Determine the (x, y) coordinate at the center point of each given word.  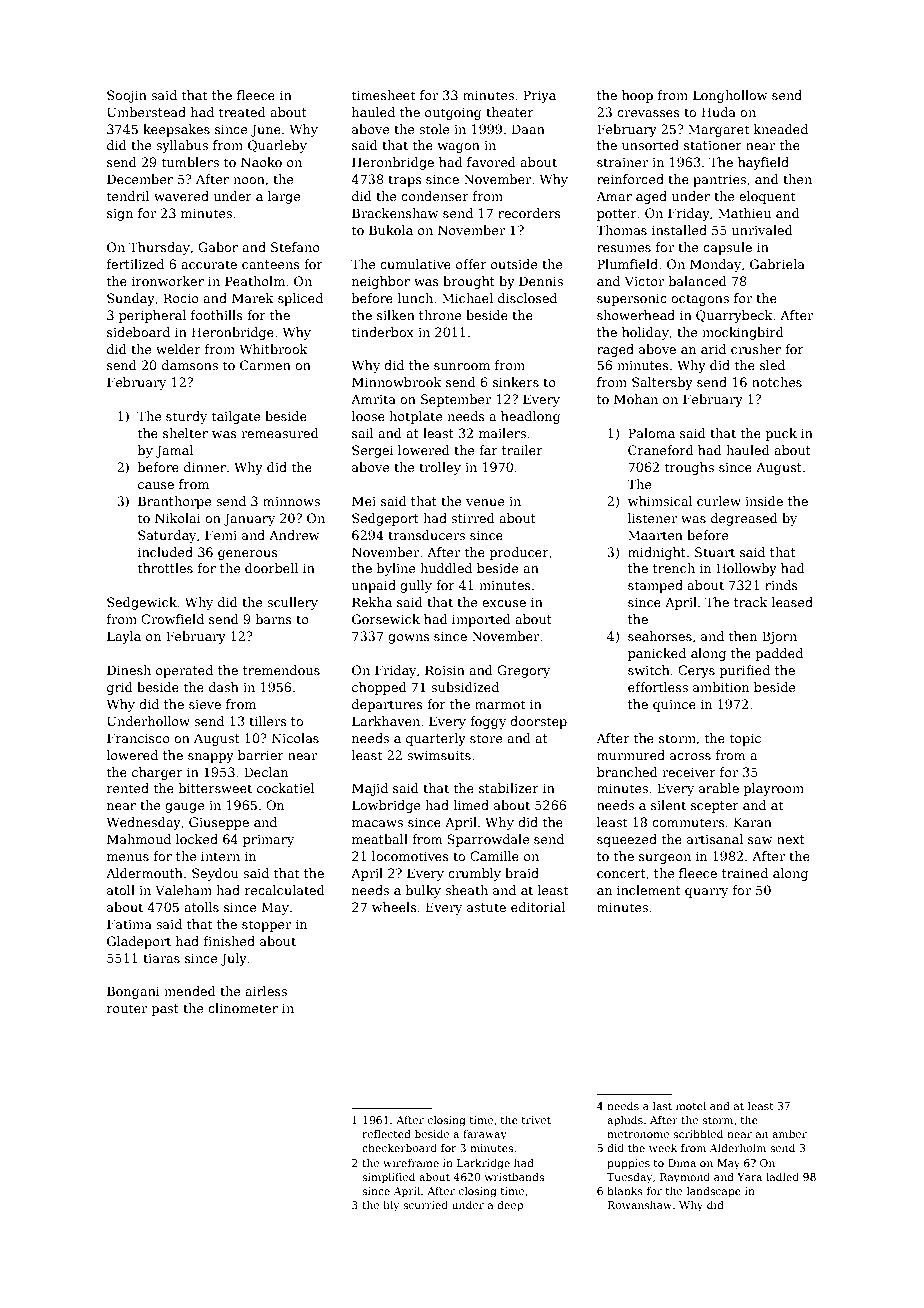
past (165, 1010)
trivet (536, 1120)
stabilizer (509, 788)
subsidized (465, 687)
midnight (657, 553)
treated (242, 112)
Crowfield (172, 619)
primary (268, 841)
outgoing (453, 113)
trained (745, 873)
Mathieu (744, 213)
